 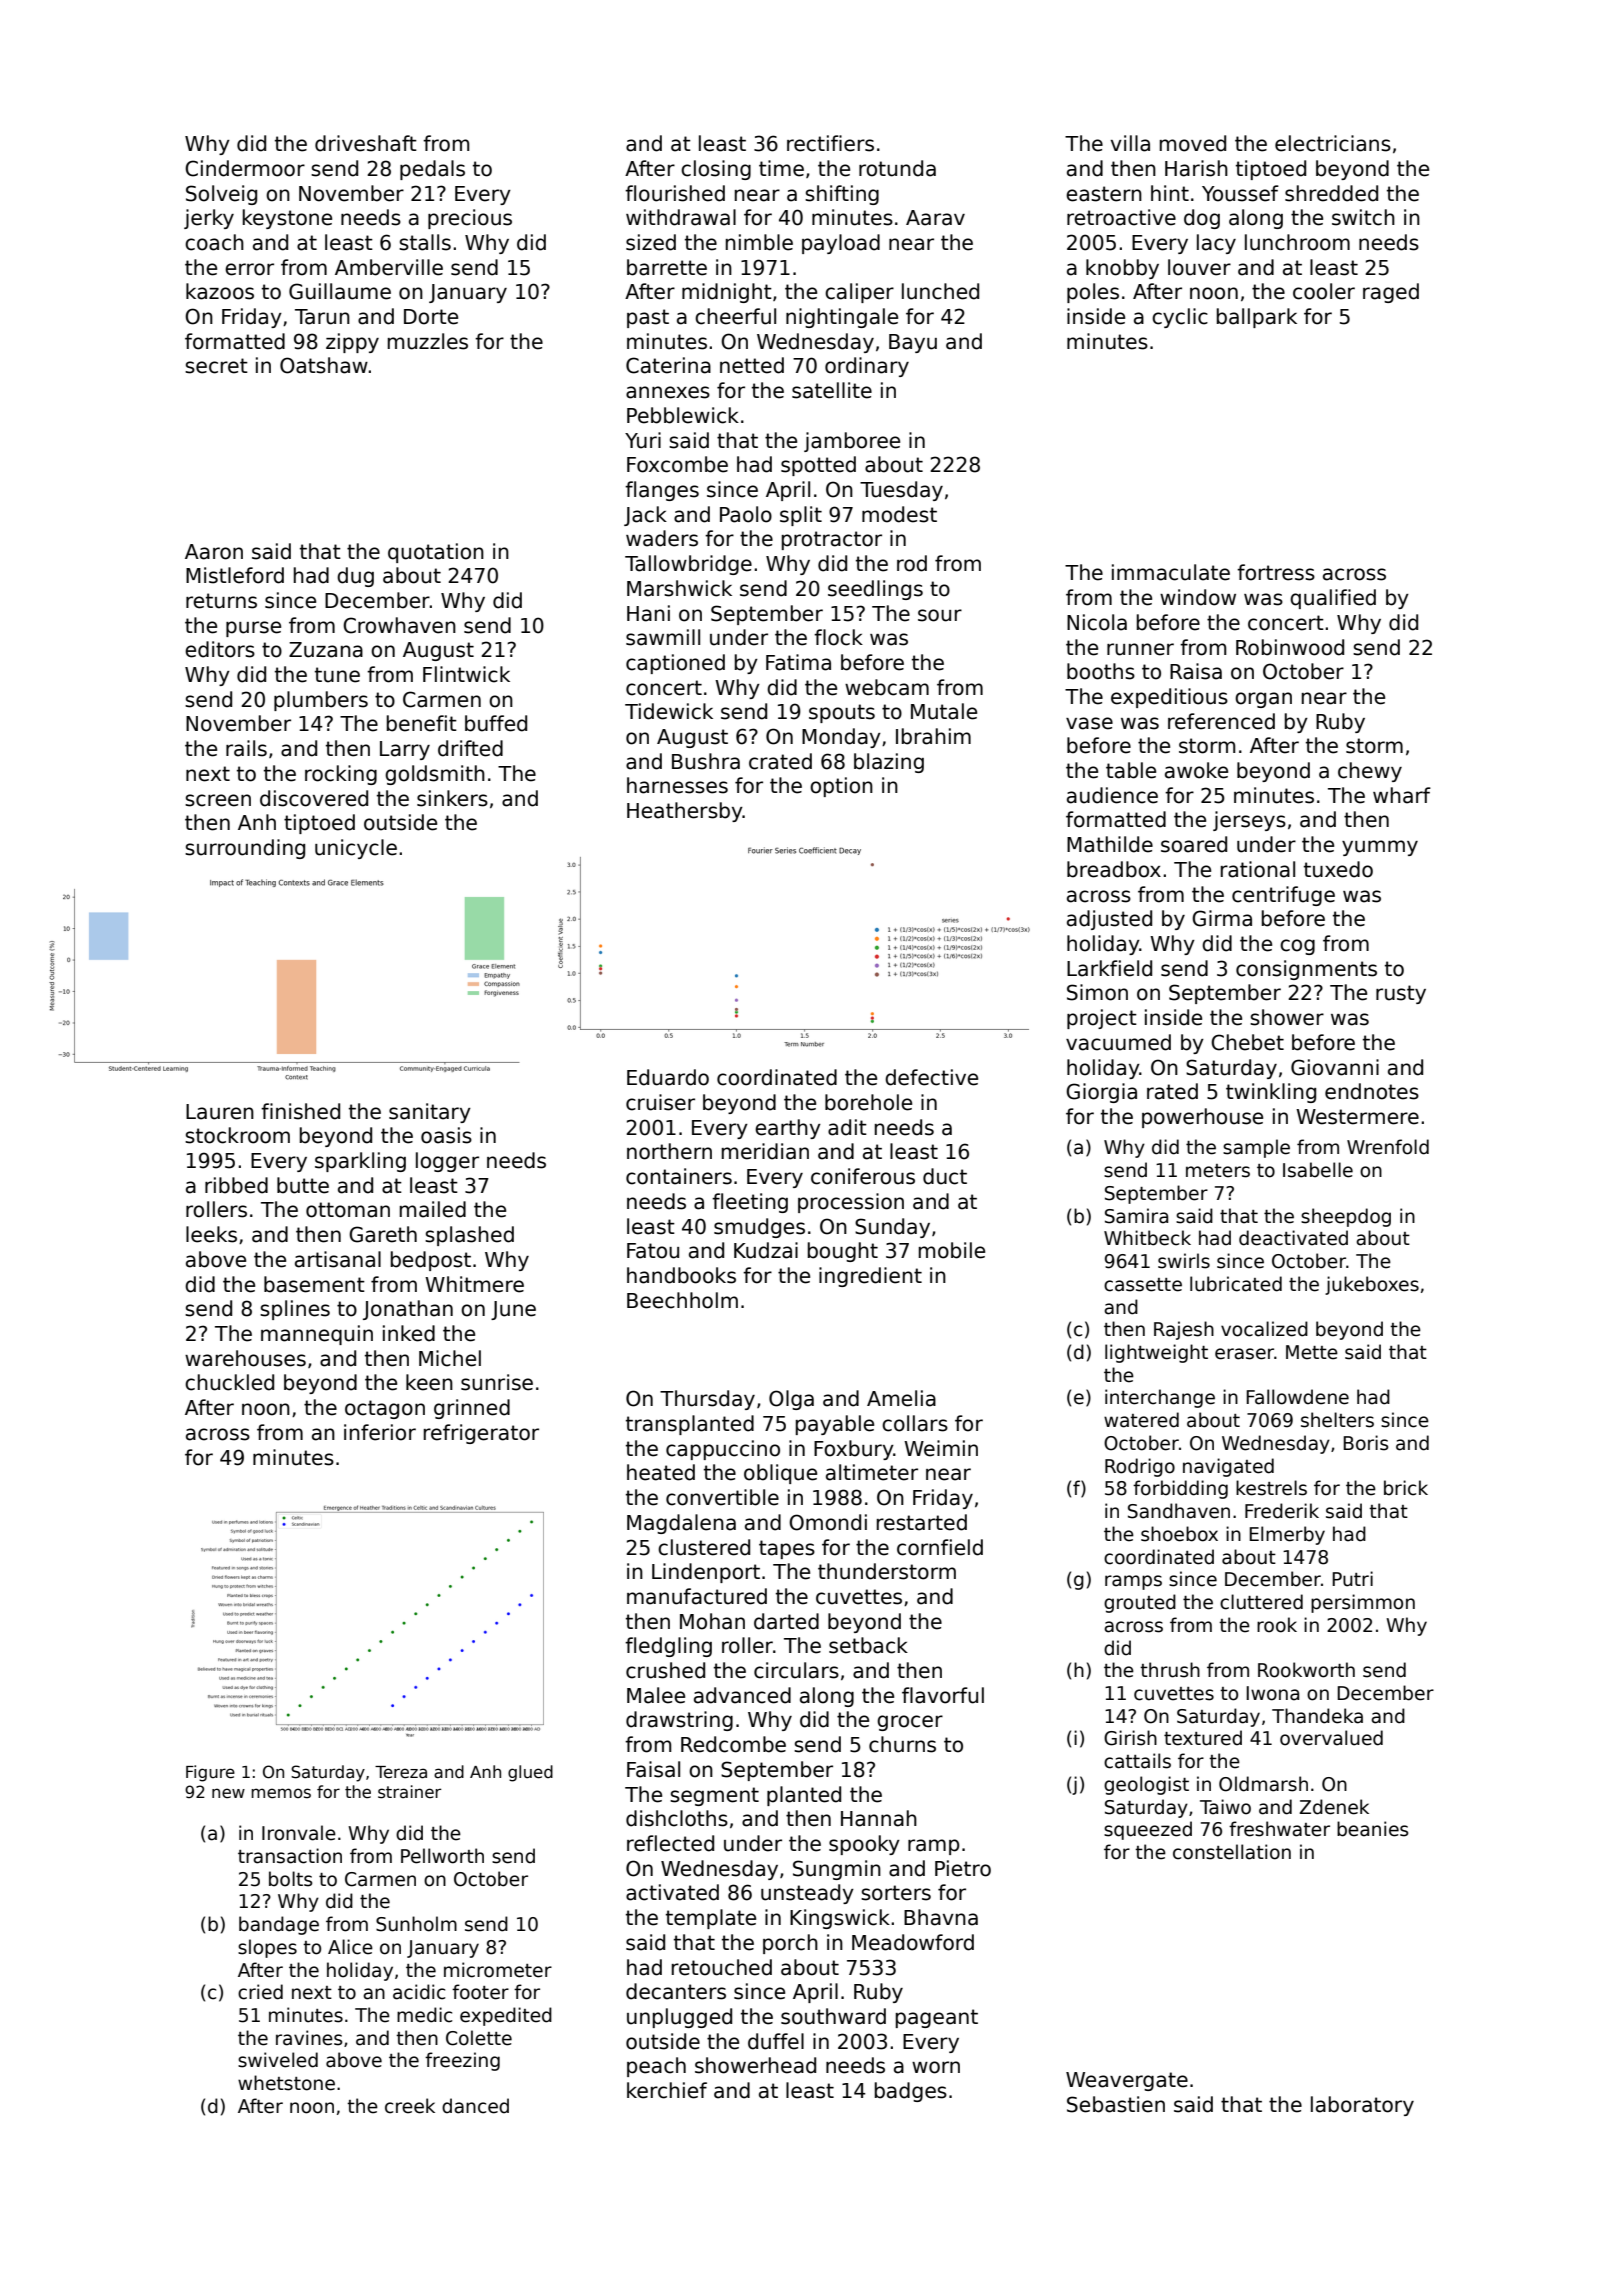 I want to click on inferior, so click(x=380, y=1432).
